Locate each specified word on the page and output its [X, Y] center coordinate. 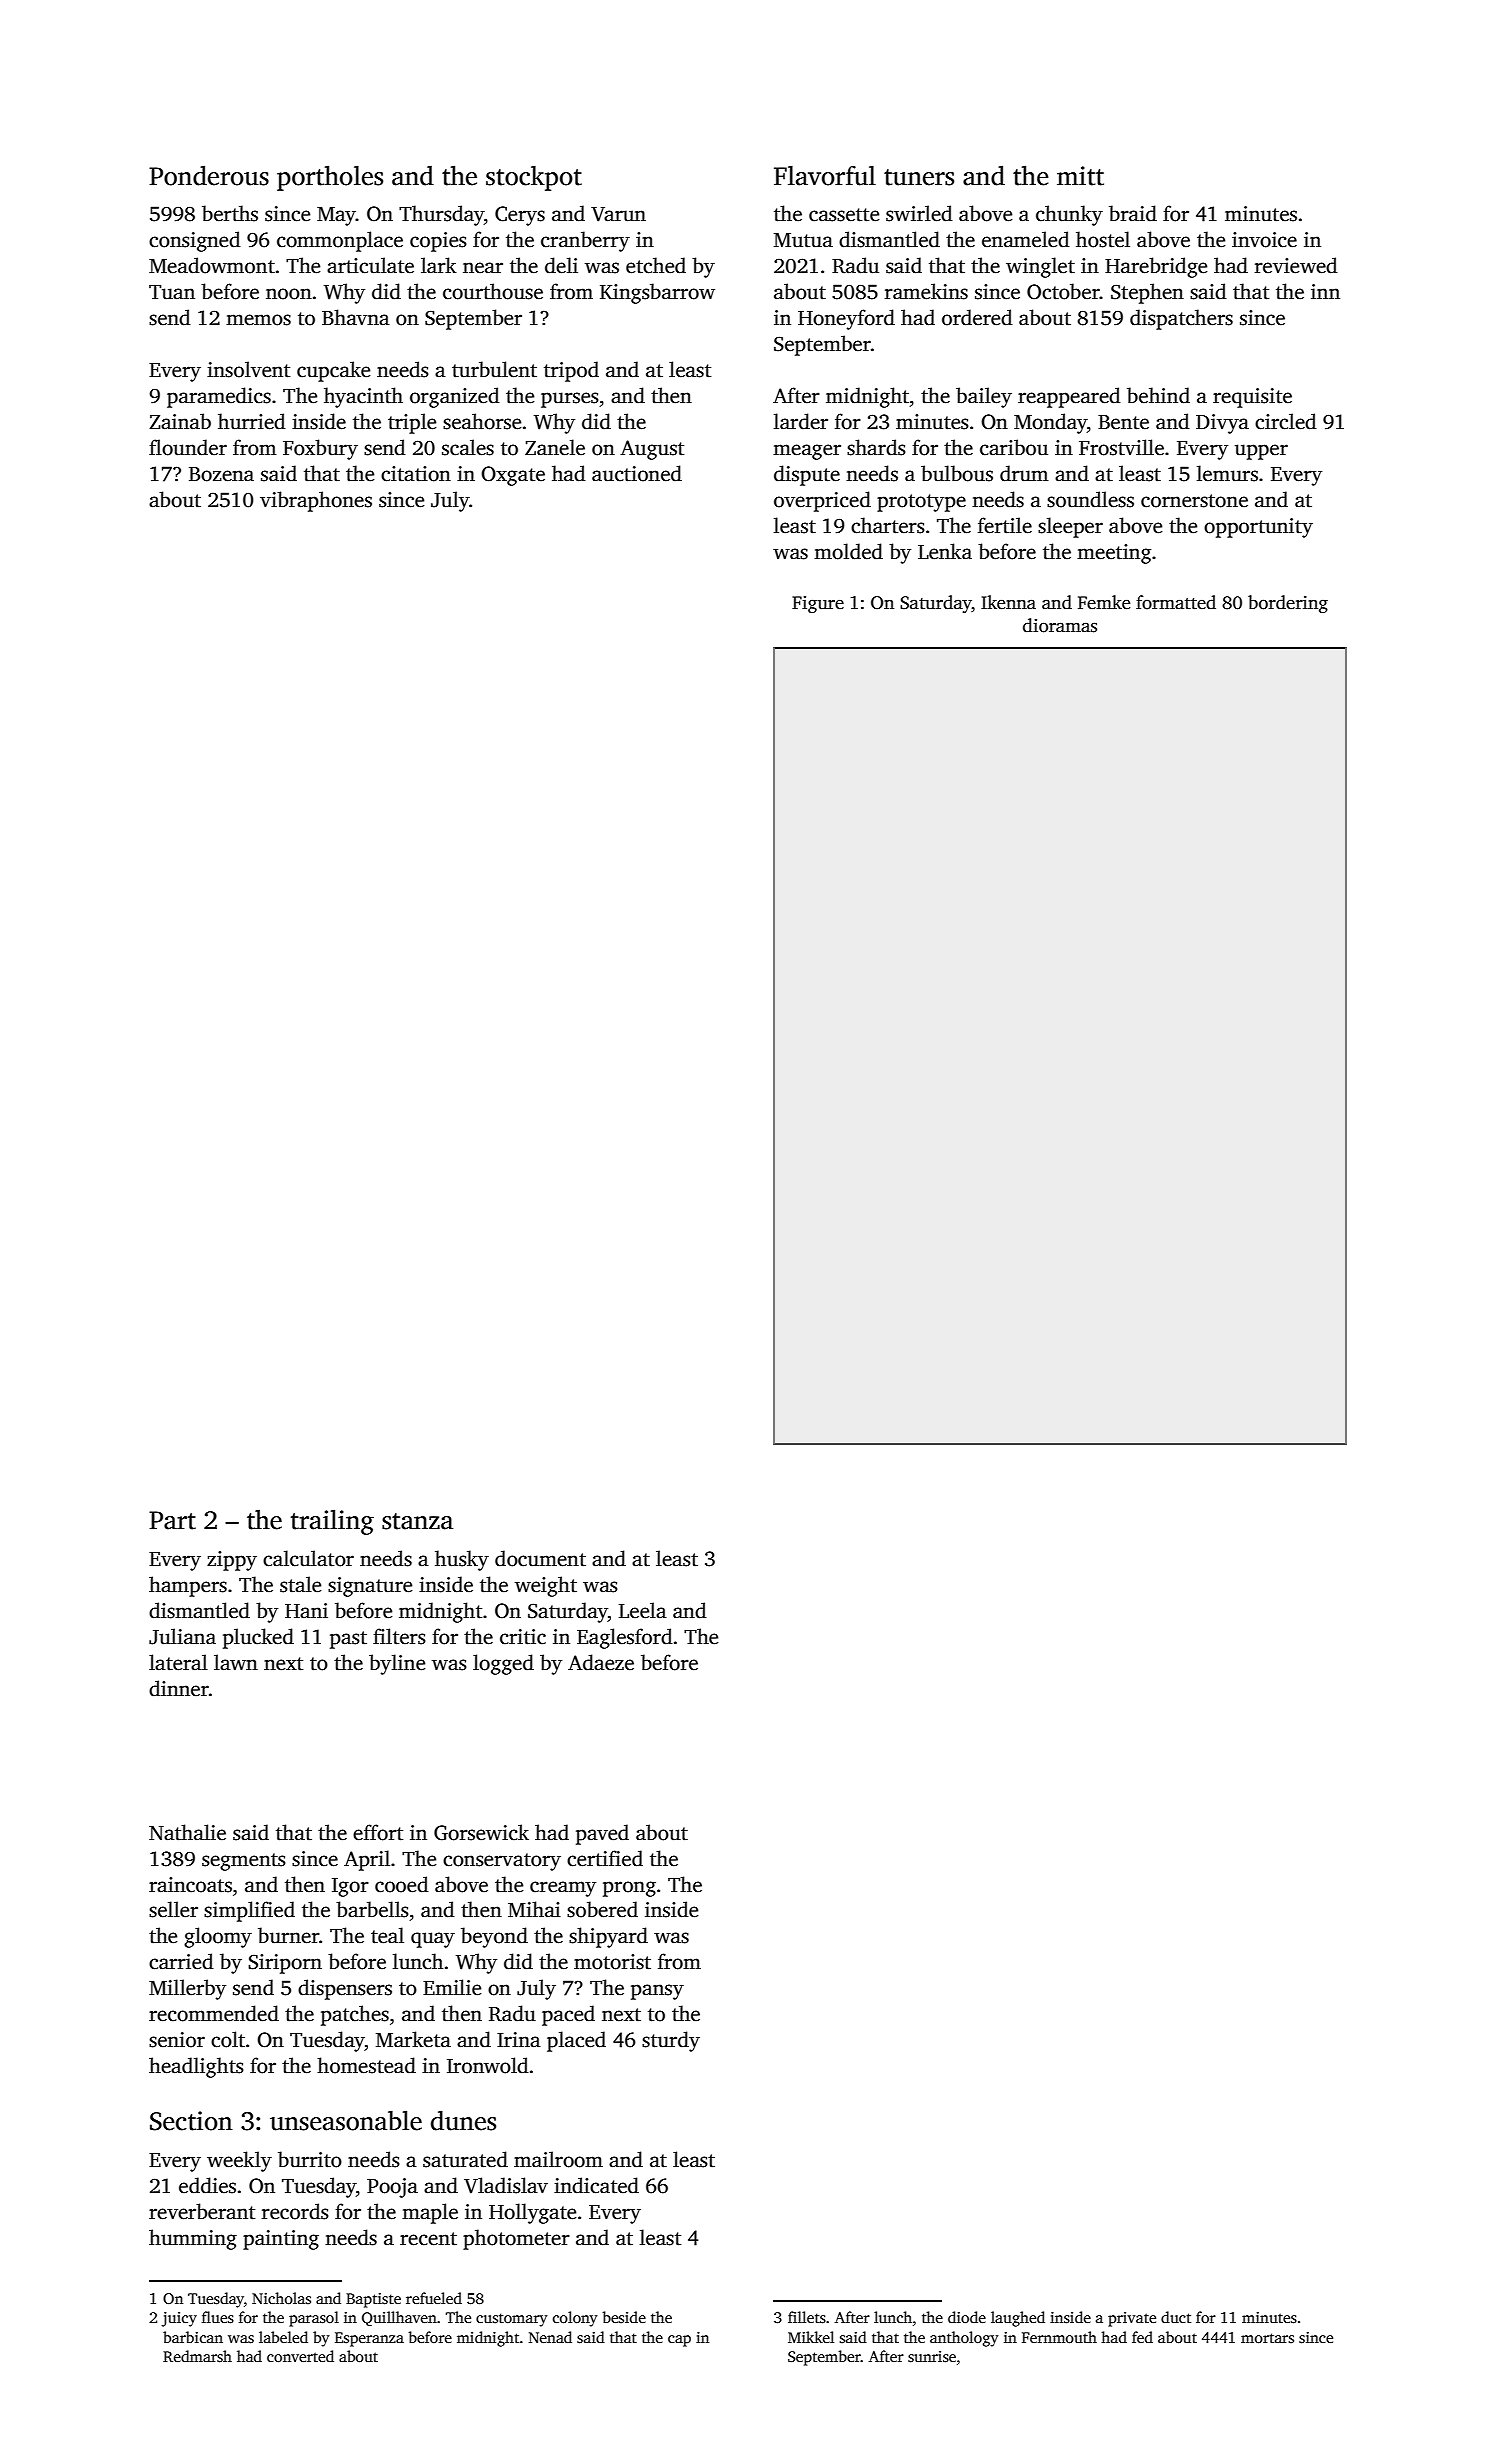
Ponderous [209, 175]
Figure [818, 604]
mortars [1267, 2338]
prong [629, 1889]
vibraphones [316, 501]
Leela [643, 1610]
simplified [249, 1911]
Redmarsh [197, 2356]
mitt [1080, 176]
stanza [417, 1521]
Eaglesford [625, 1638]
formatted [1176, 602]
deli [561, 265]
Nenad [550, 2337]
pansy [657, 1992]
